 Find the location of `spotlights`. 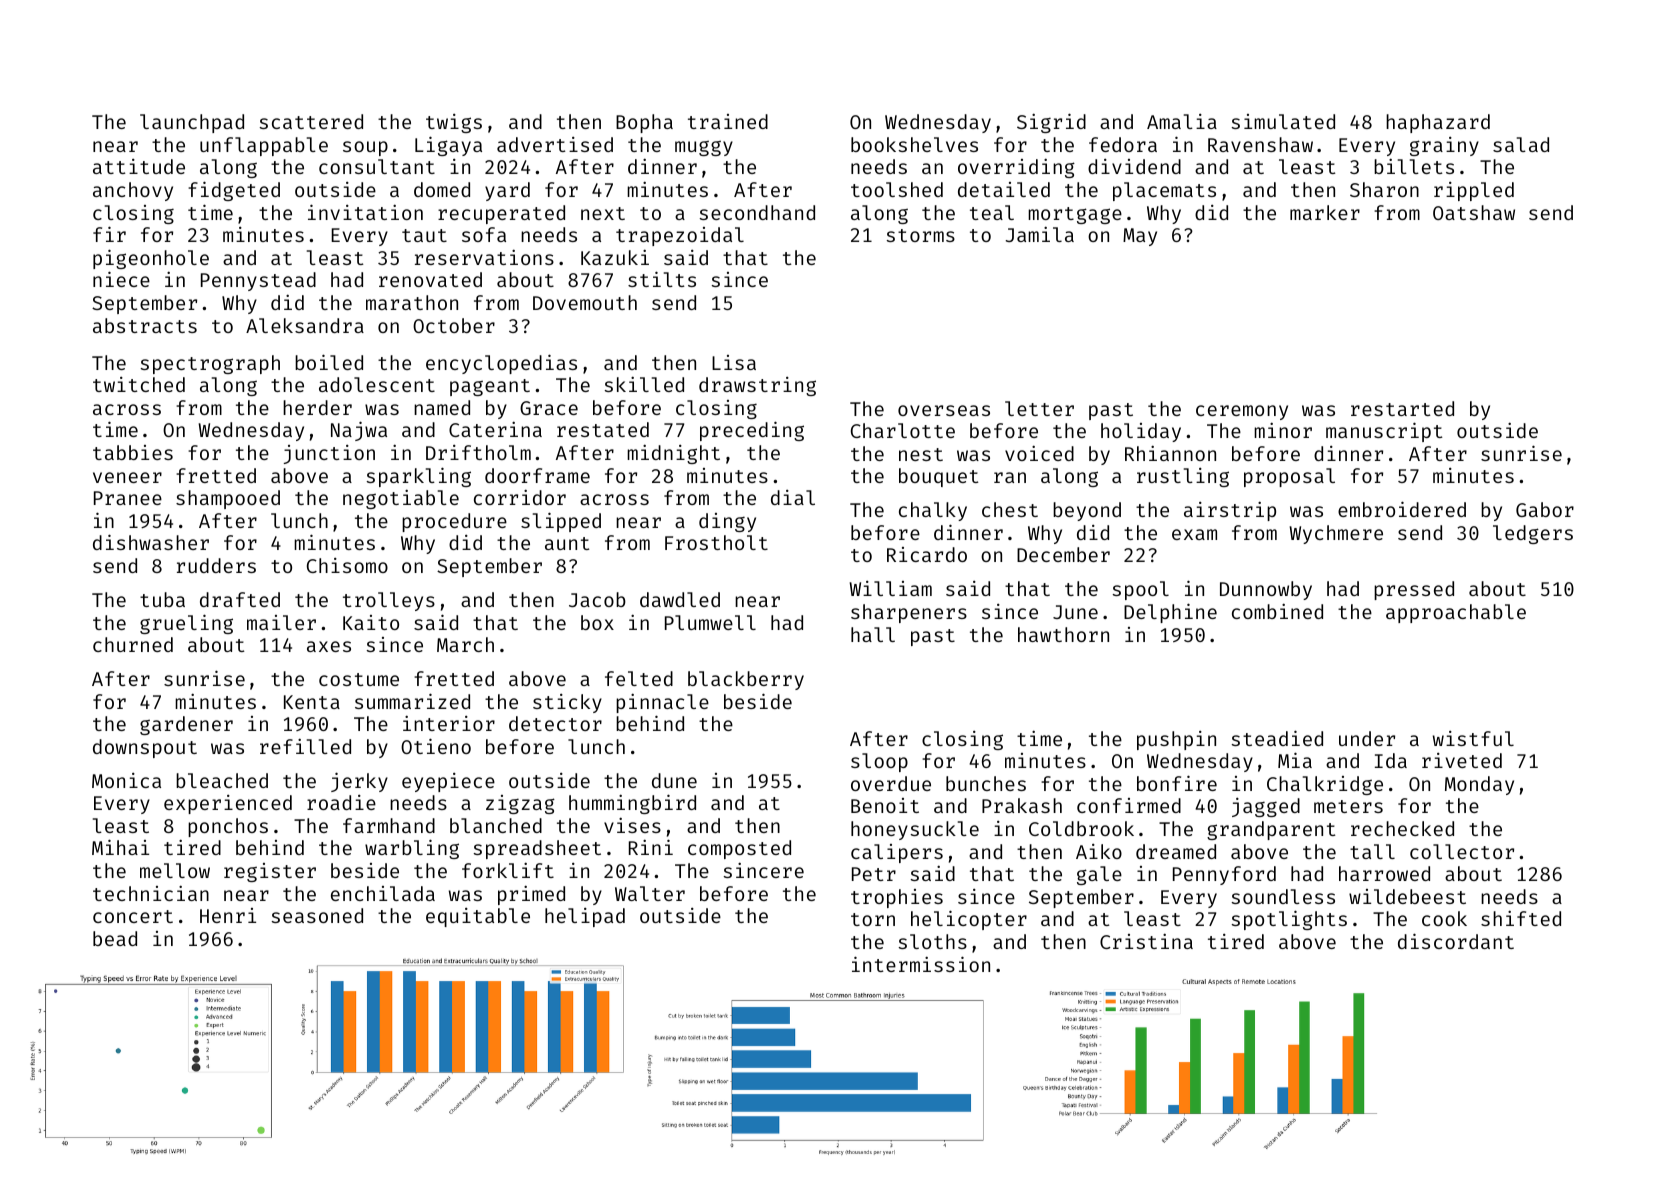

spotlights is located at coordinates (1289, 920).
